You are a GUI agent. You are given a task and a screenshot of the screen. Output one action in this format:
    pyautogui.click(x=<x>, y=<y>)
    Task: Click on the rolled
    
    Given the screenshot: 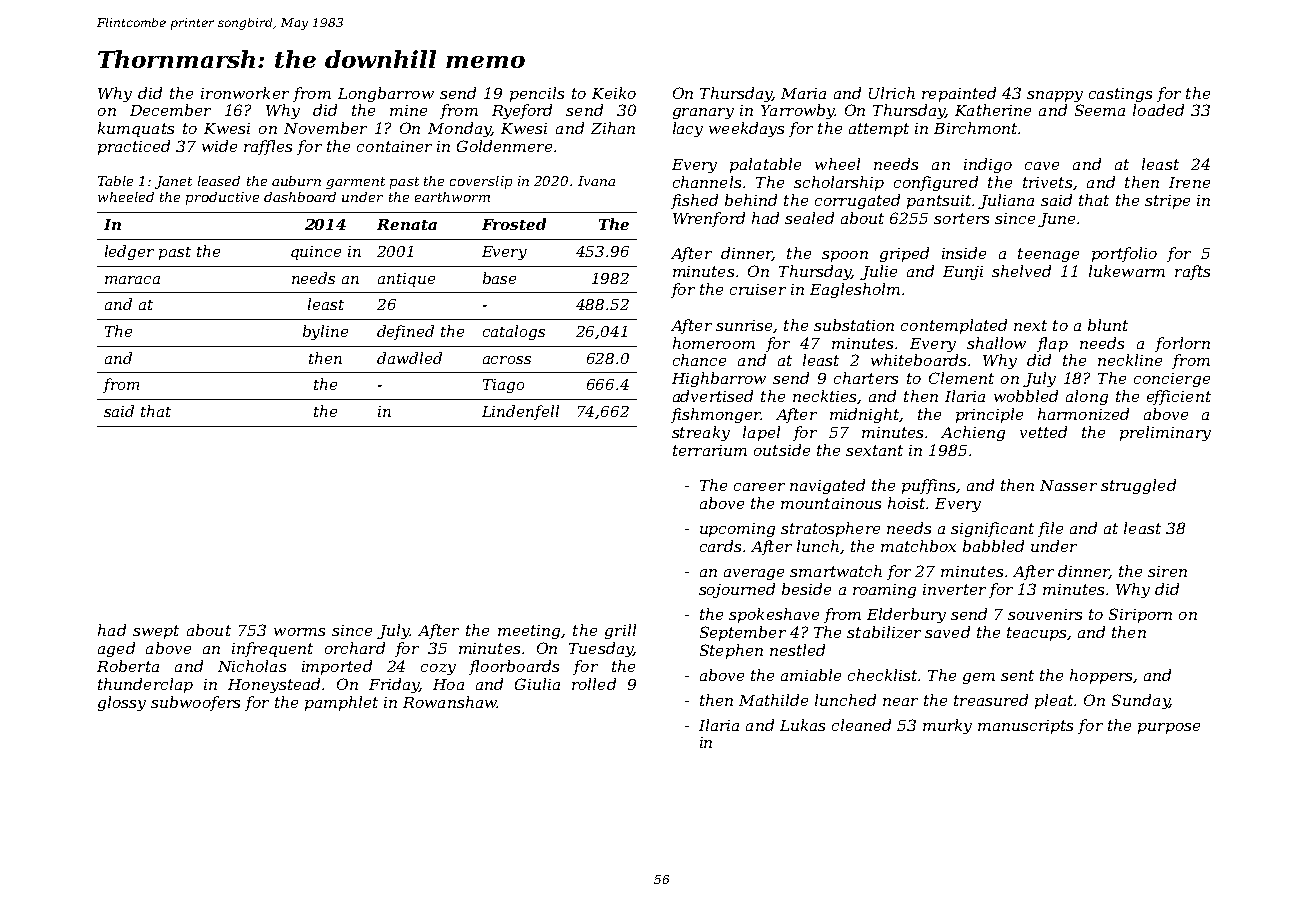 What is the action you would take?
    pyautogui.click(x=594, y=684)
